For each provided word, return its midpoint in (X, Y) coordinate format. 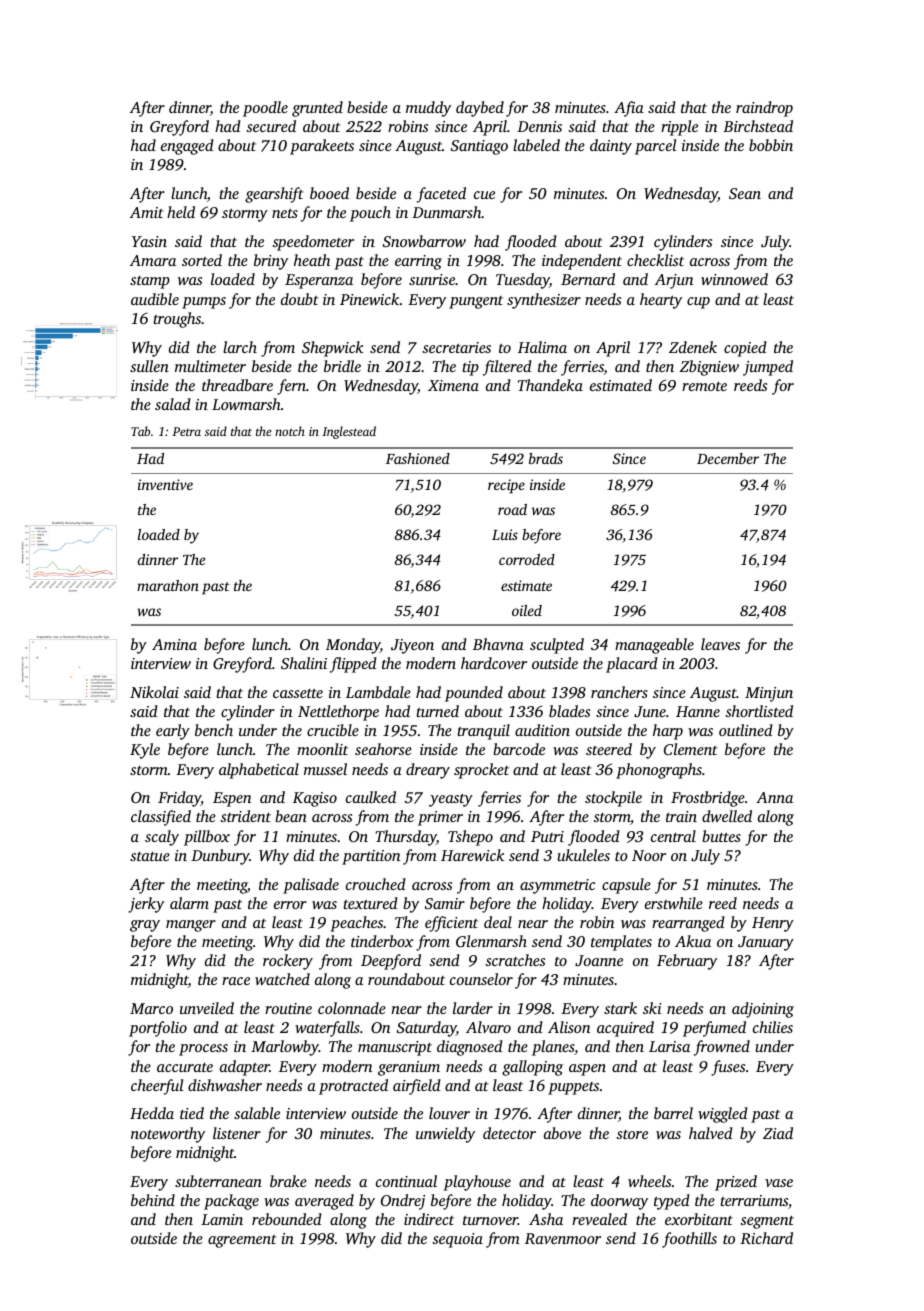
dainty (611, 147)
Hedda (152, 1113)
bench (214, 730)
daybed (480, 109)
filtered (507, 368)
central (673, 836)
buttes (721, 836)
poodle (265, 109)
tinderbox (382, 941)
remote (704, 386)
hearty (661, 301)
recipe (506, 486)
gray (145, 926)
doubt (299, 299)
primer (440, 818)
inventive (165, 484)
